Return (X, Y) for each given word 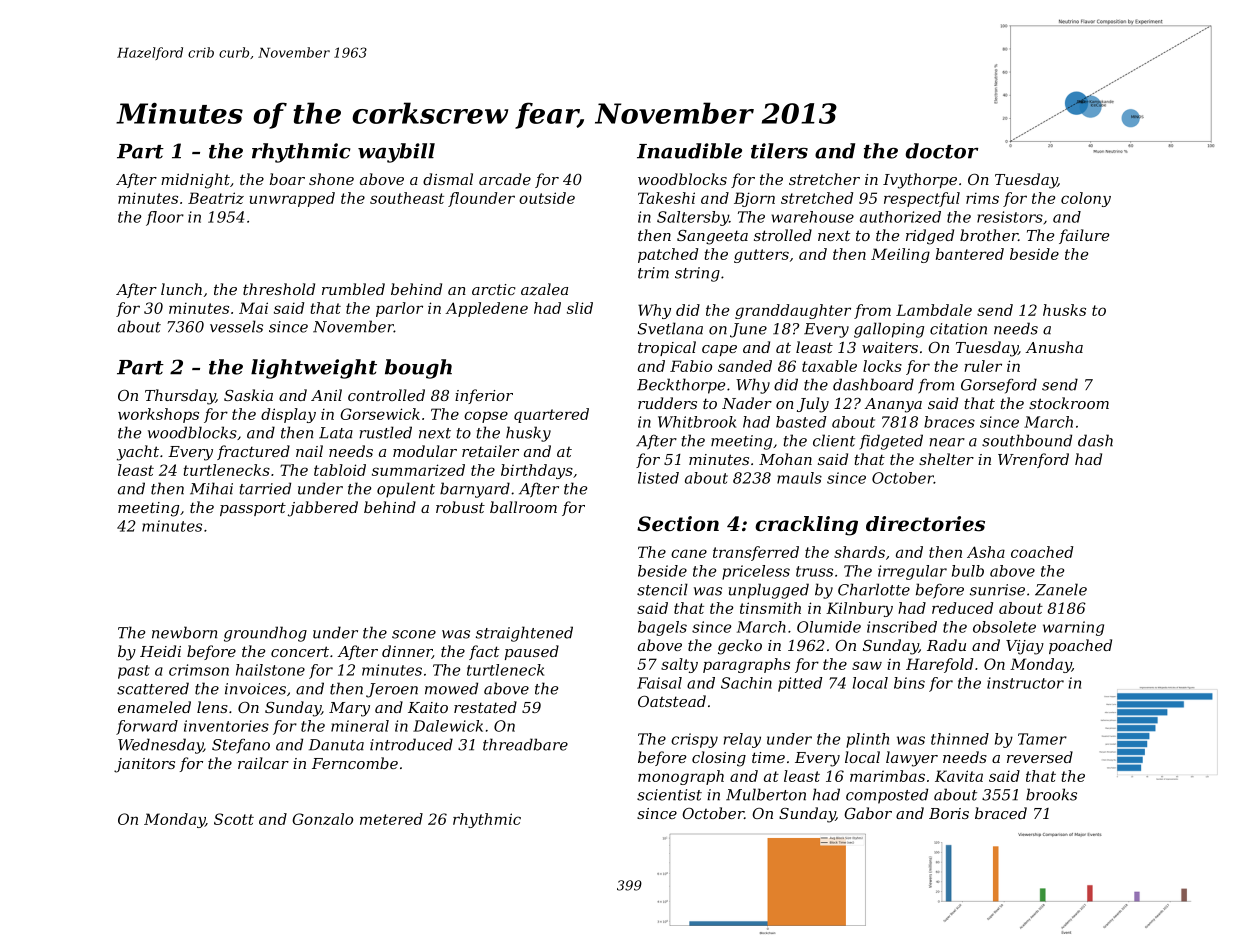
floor (165, 218)
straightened (524, 634)
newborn (184, 632)
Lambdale (934, 310)
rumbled (353, 289)
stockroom (1069, 403)
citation (958, 329)
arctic (494, 289)
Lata (336, 433)
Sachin (746, 683)
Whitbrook (697, 422)
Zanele (1061, 589)
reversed (1040, 757)
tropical (667, 348)
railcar (263, 763)
